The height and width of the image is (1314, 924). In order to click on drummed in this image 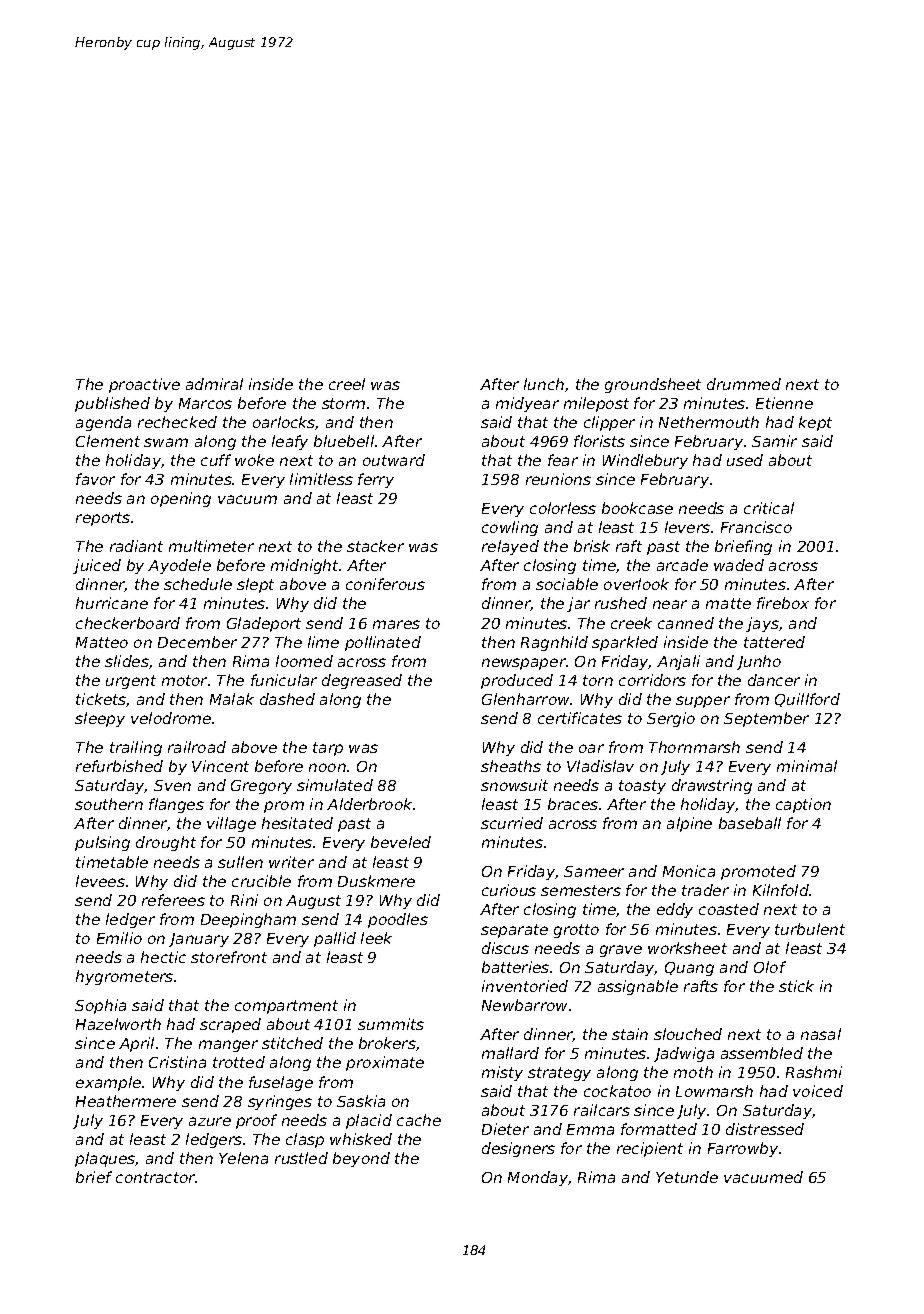, I will do `click(744, 384)`.
